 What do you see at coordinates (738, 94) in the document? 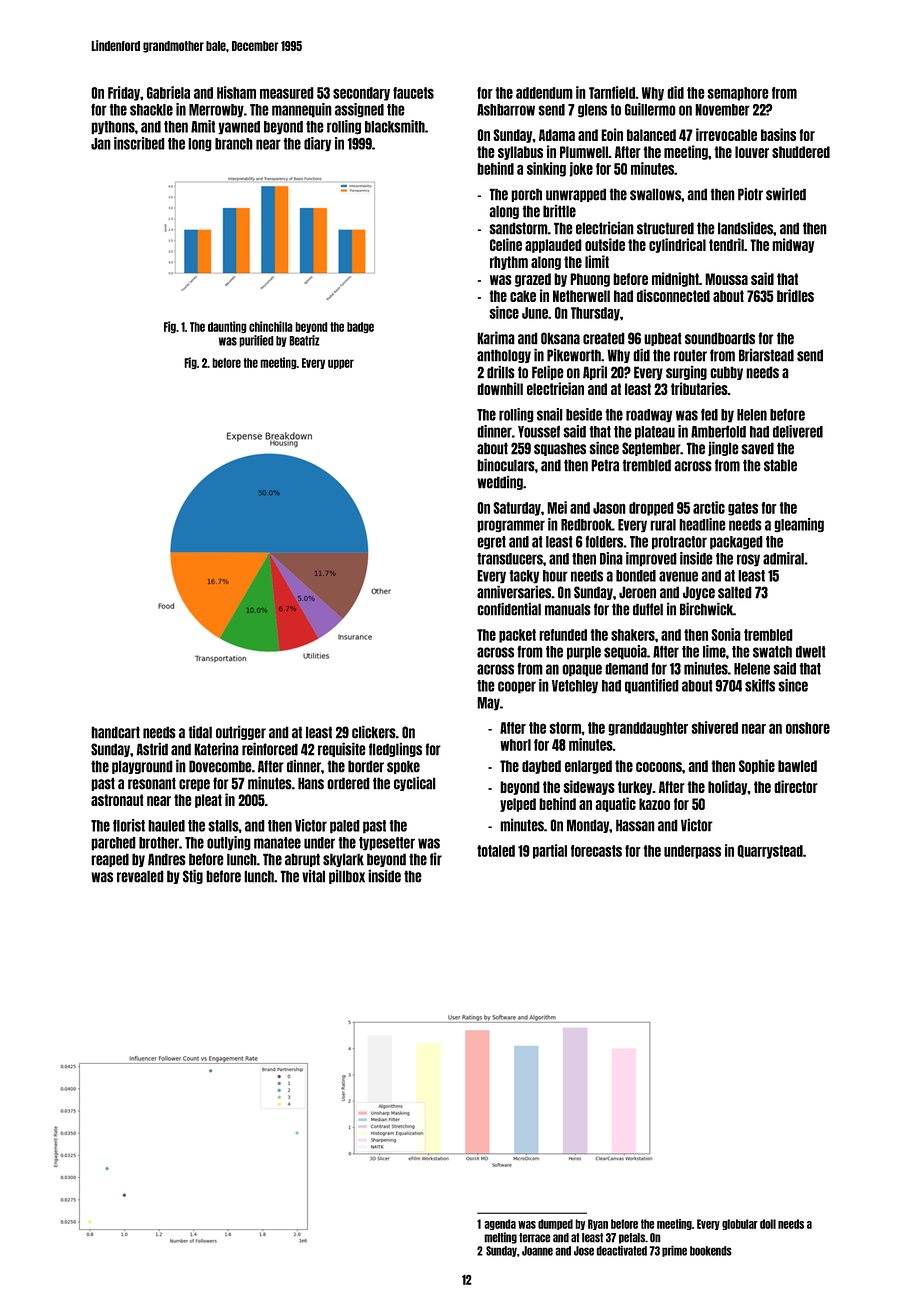
I see `semaphore` at bounding box center [738, 94].
